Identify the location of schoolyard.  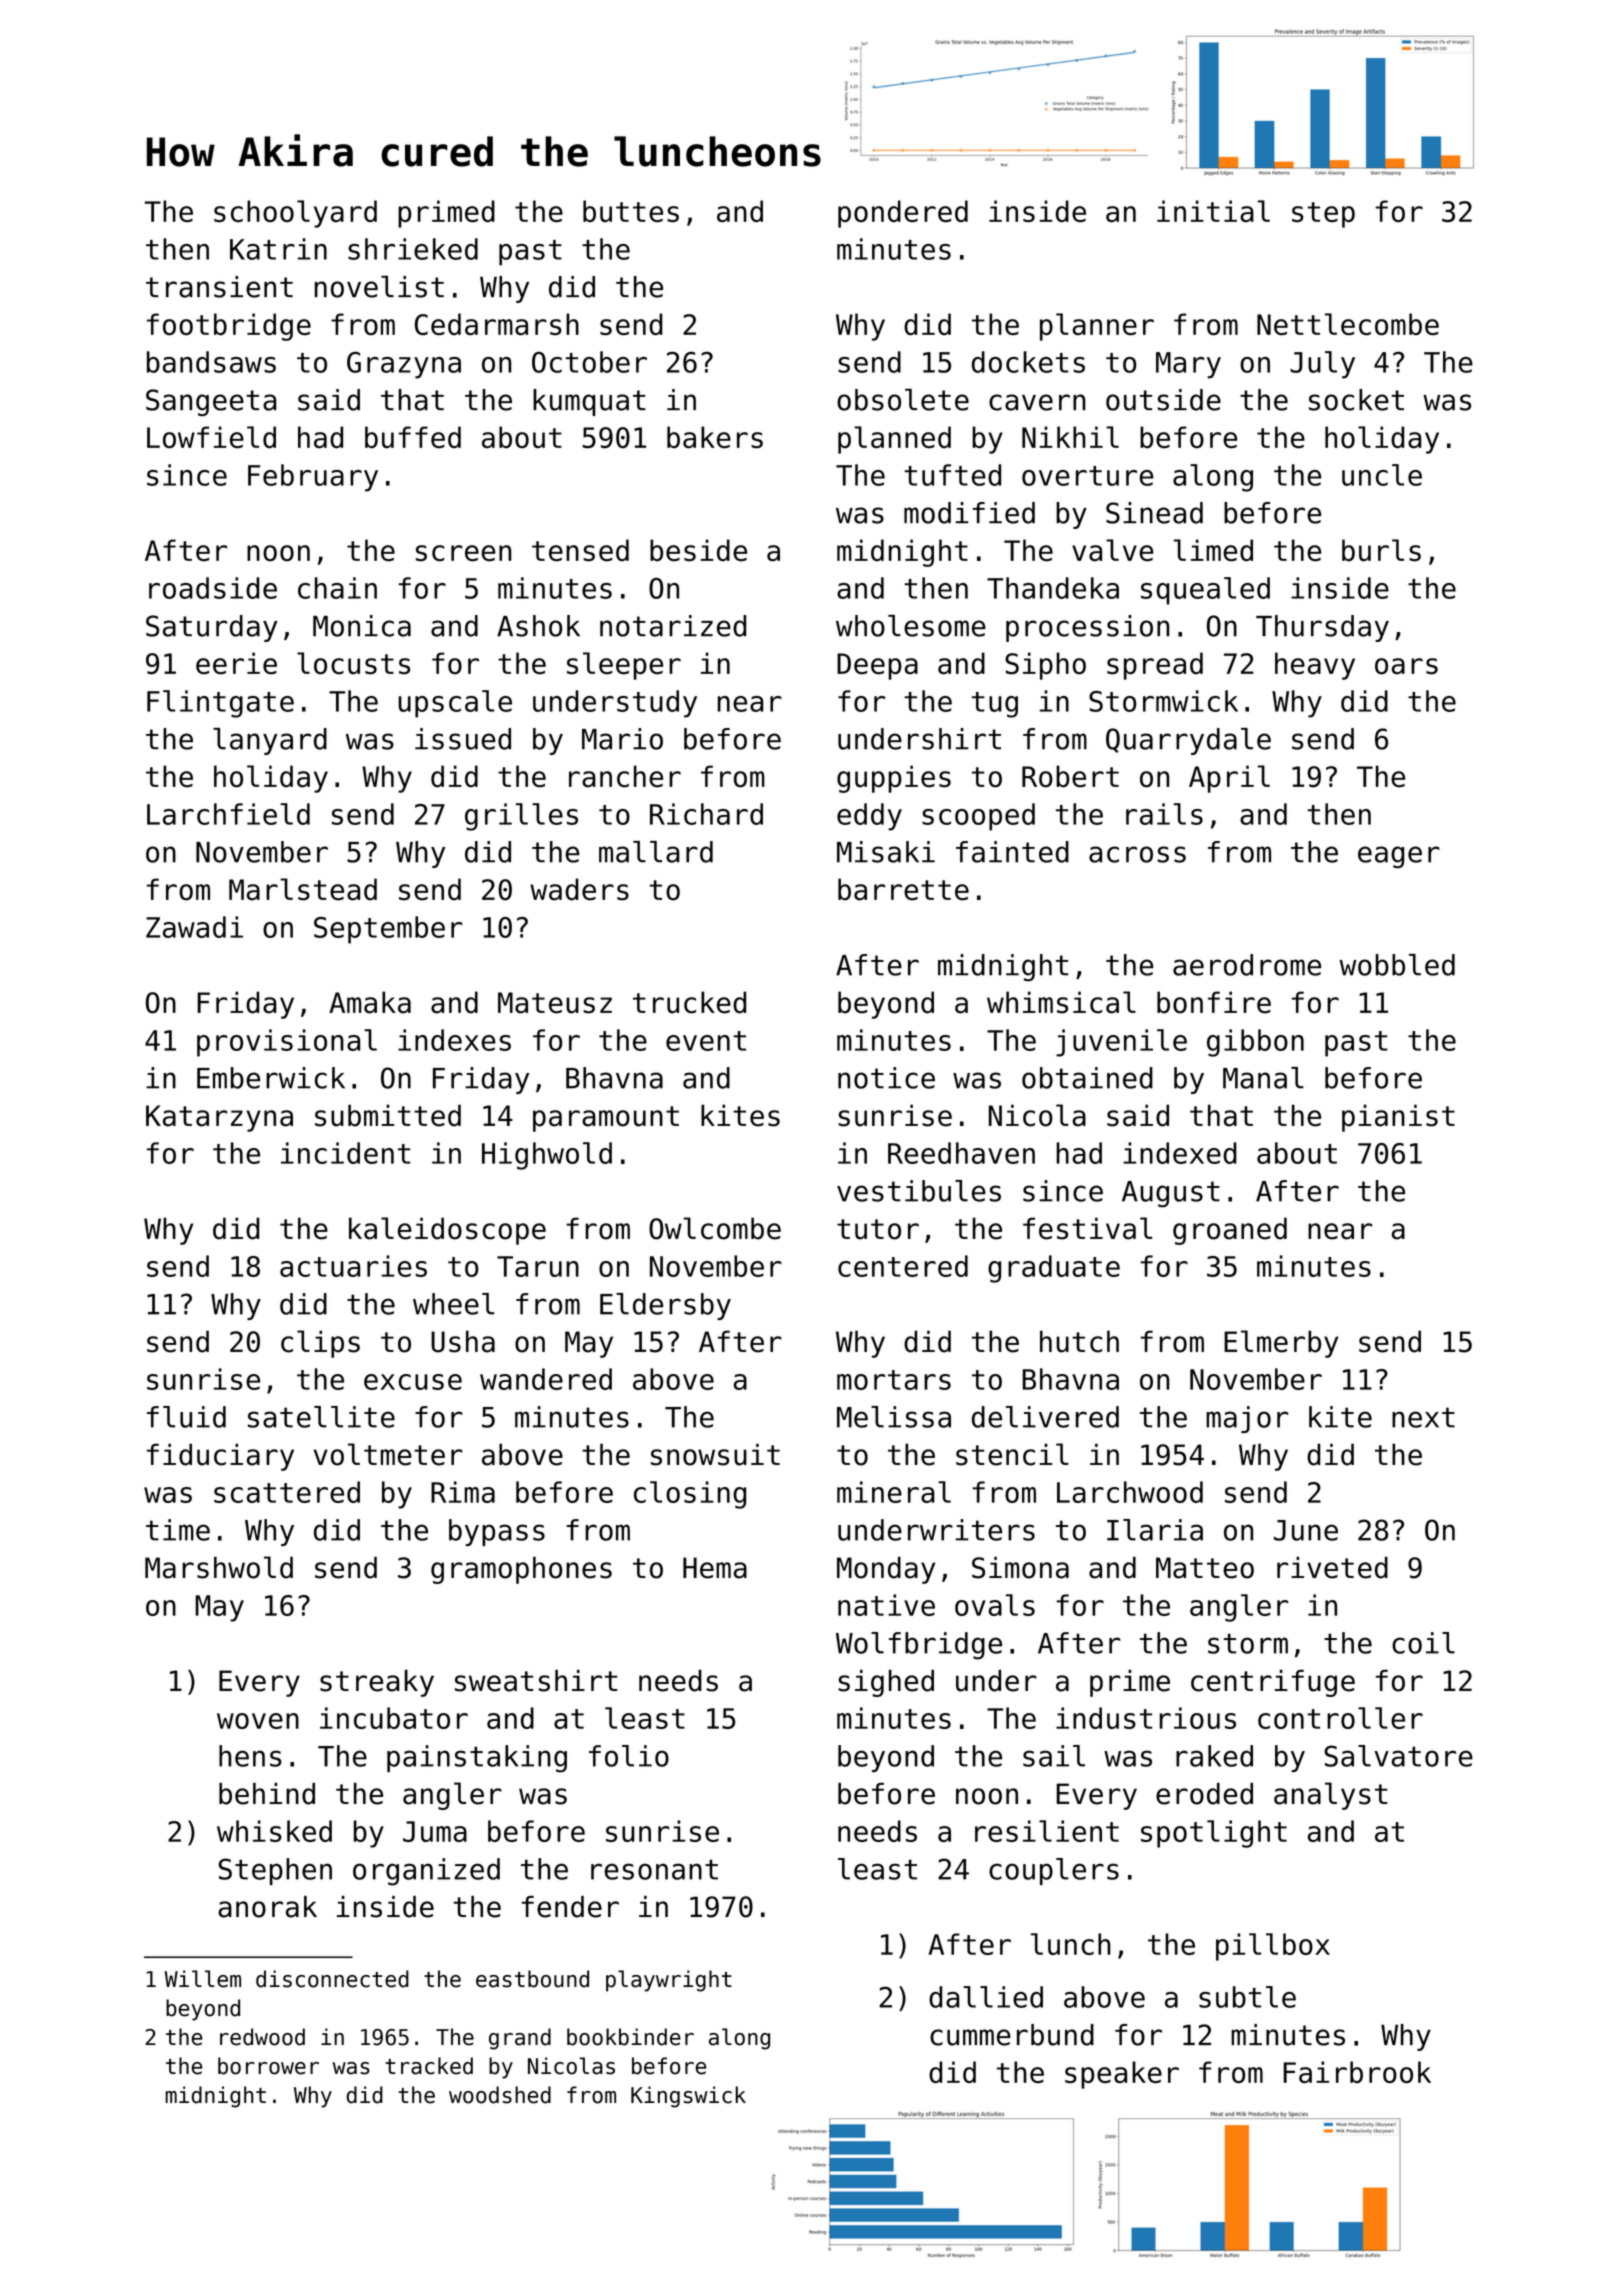
(295, 214).
